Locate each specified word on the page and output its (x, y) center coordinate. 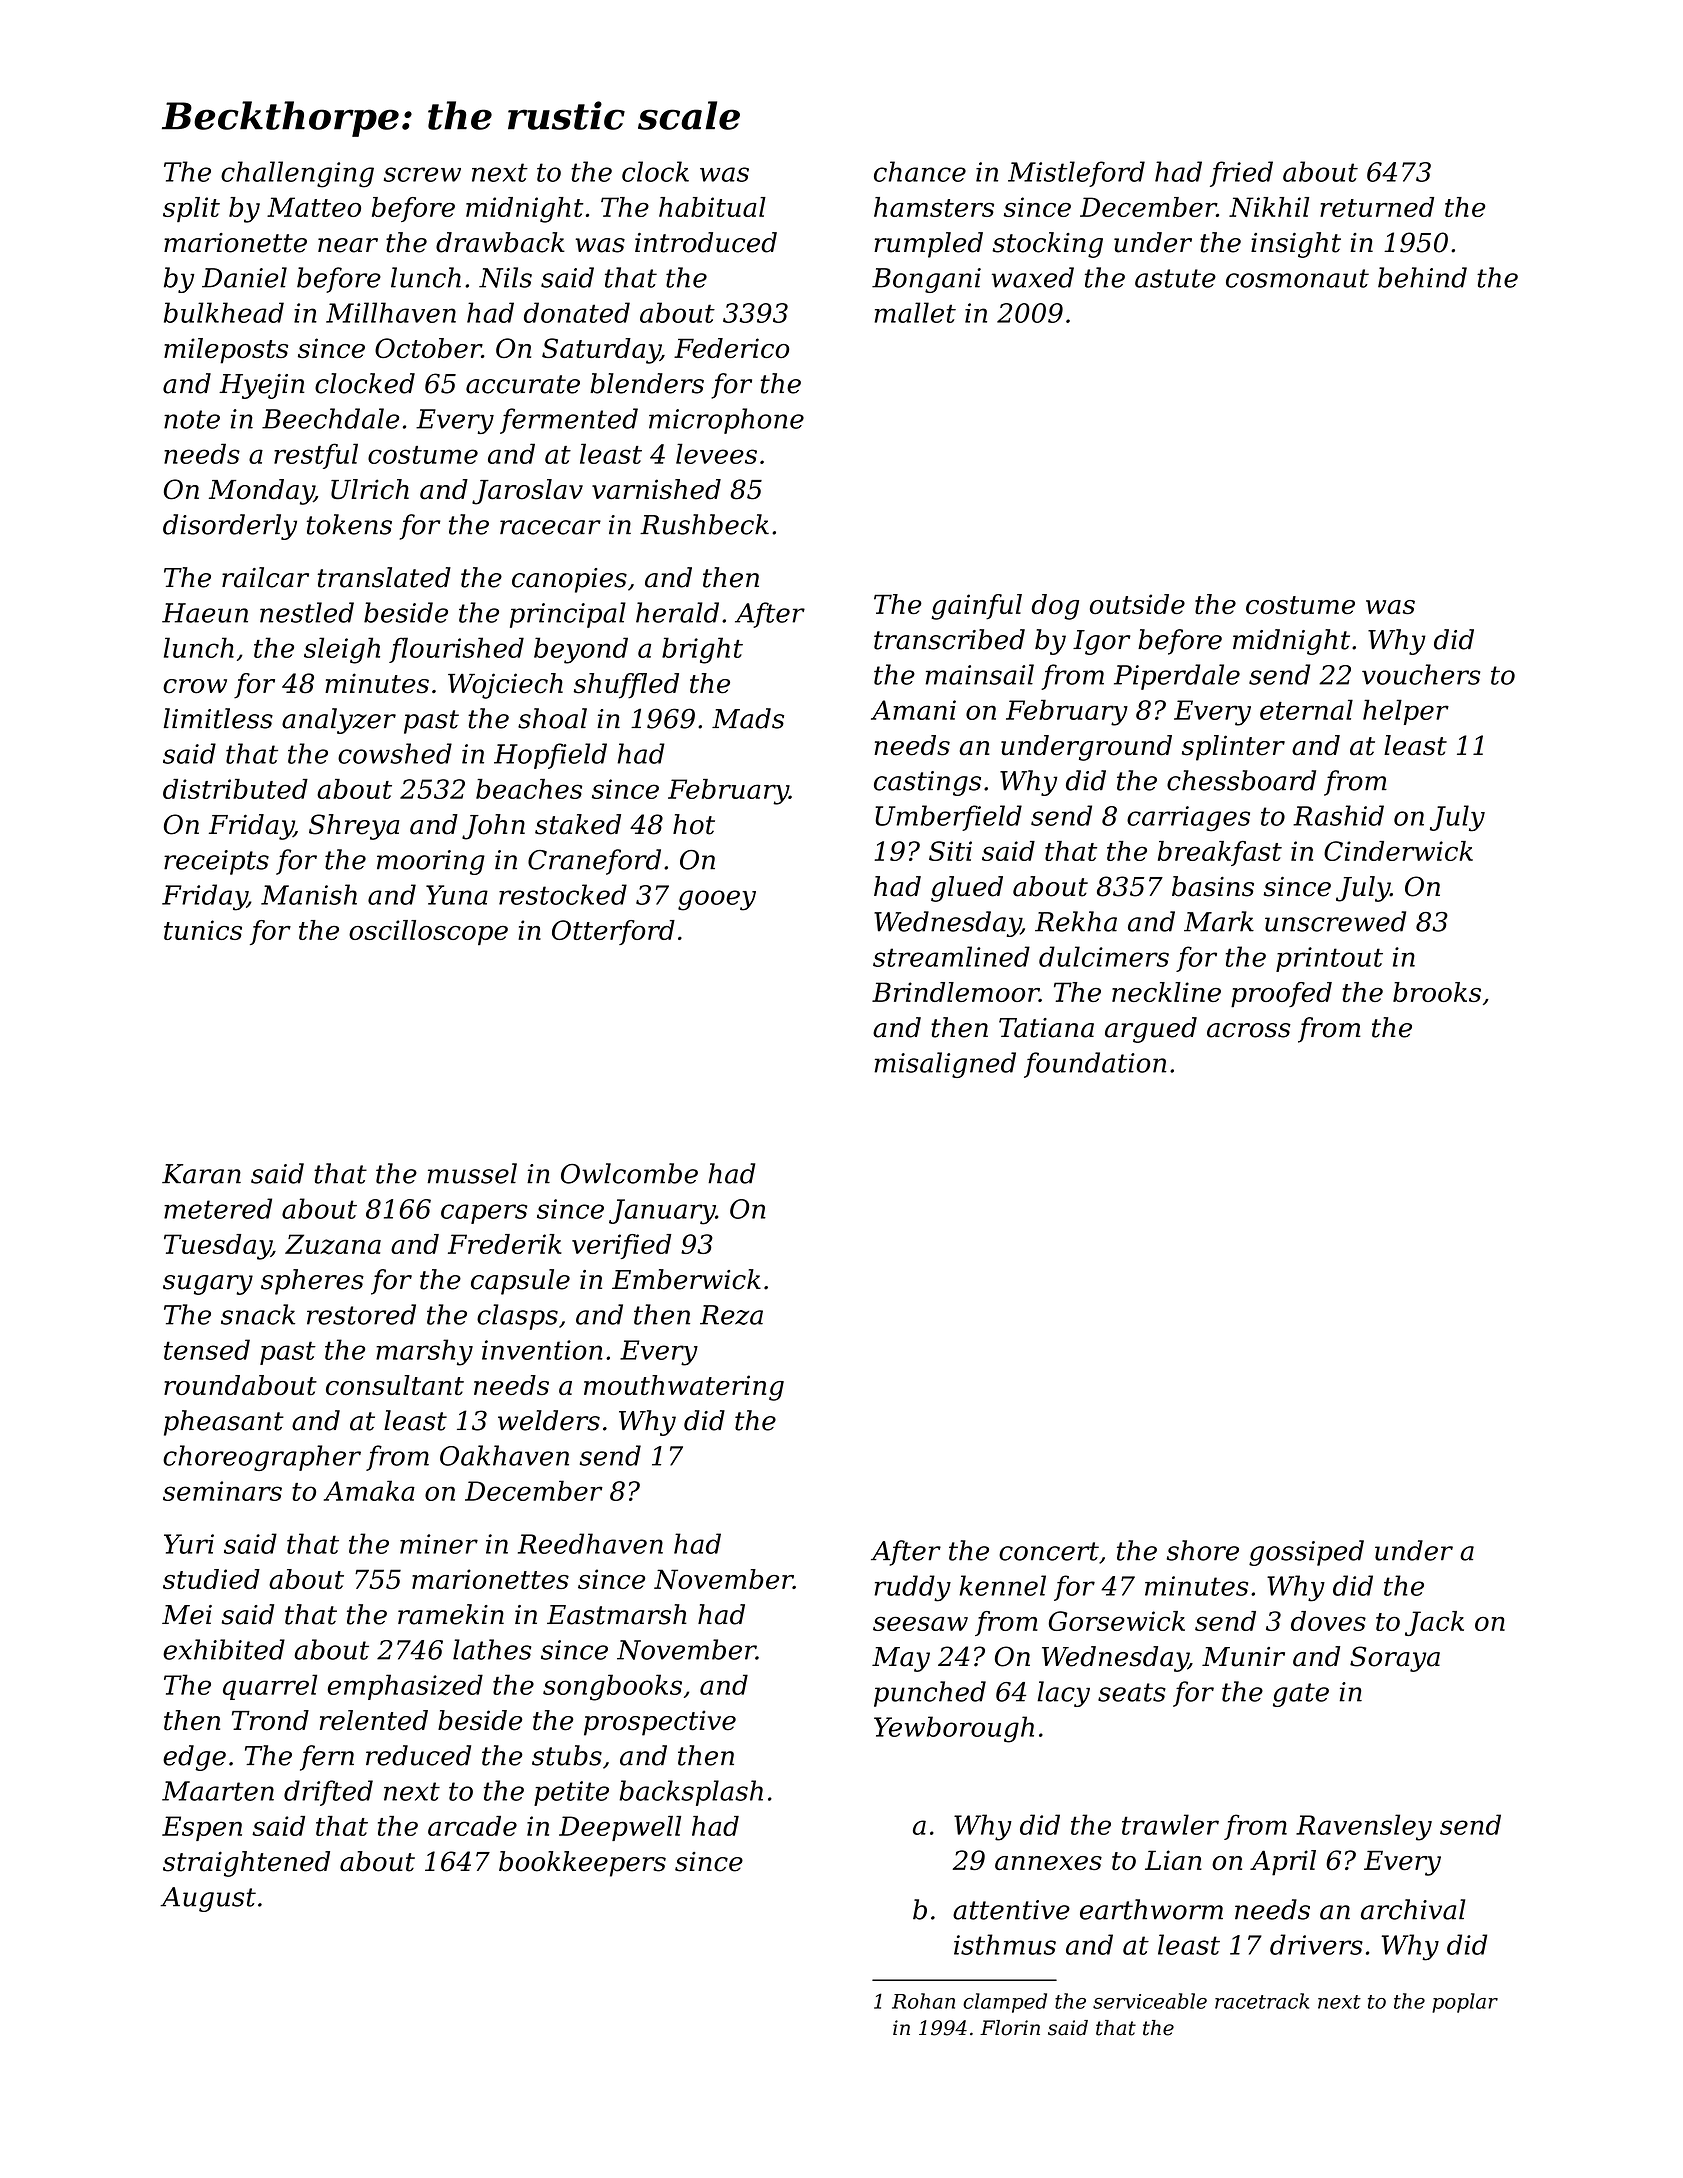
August (208, 1899)
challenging (297, 174)
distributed (235, 789)
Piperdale (1177, 677)
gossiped (1306, 1553)
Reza (731, 1315)
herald (677, 612)
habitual (712, 207)
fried (1241, 174)
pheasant (224, 1423)
